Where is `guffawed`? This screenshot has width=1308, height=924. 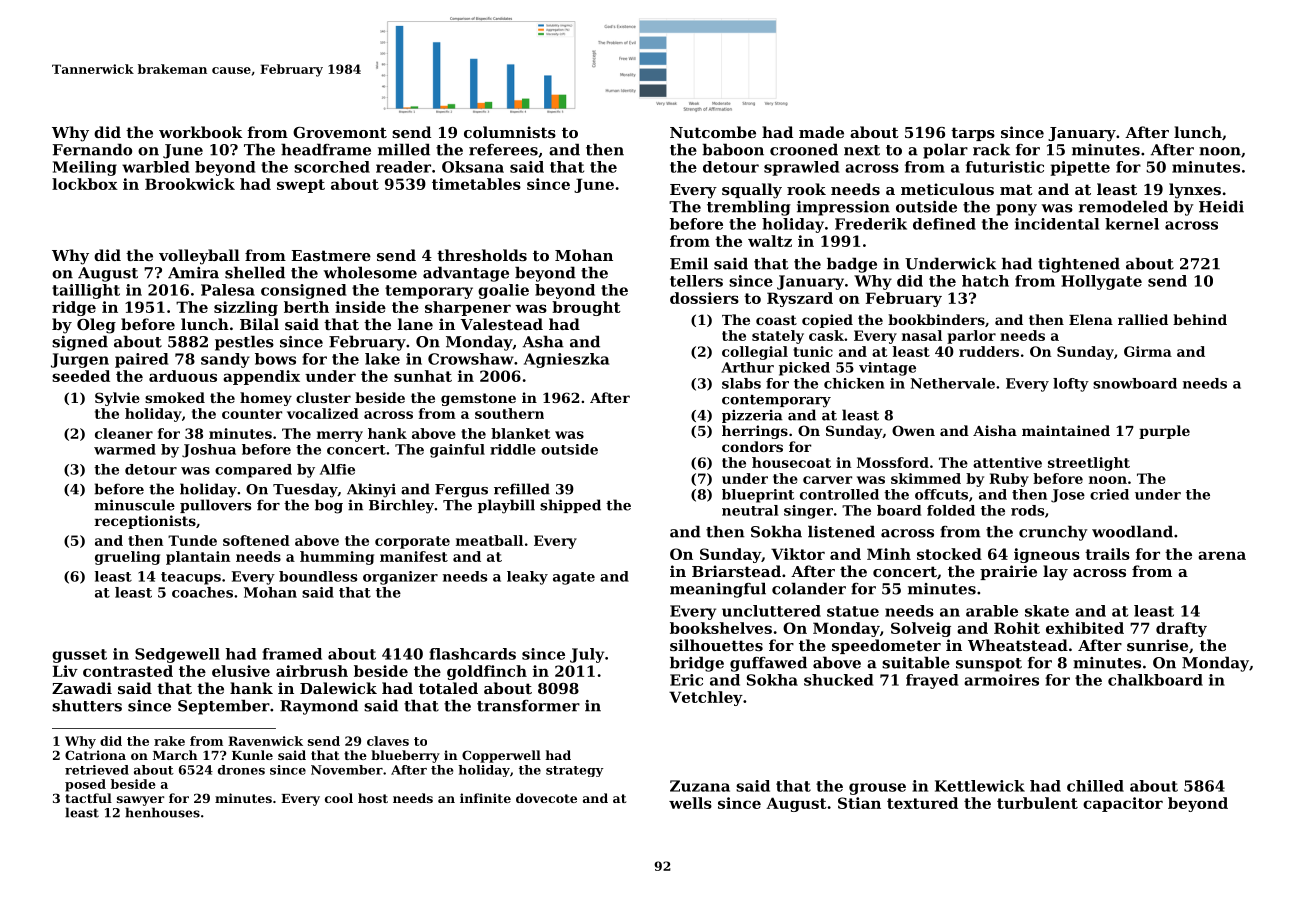
guffawed is located at coordinates (768, 664).
